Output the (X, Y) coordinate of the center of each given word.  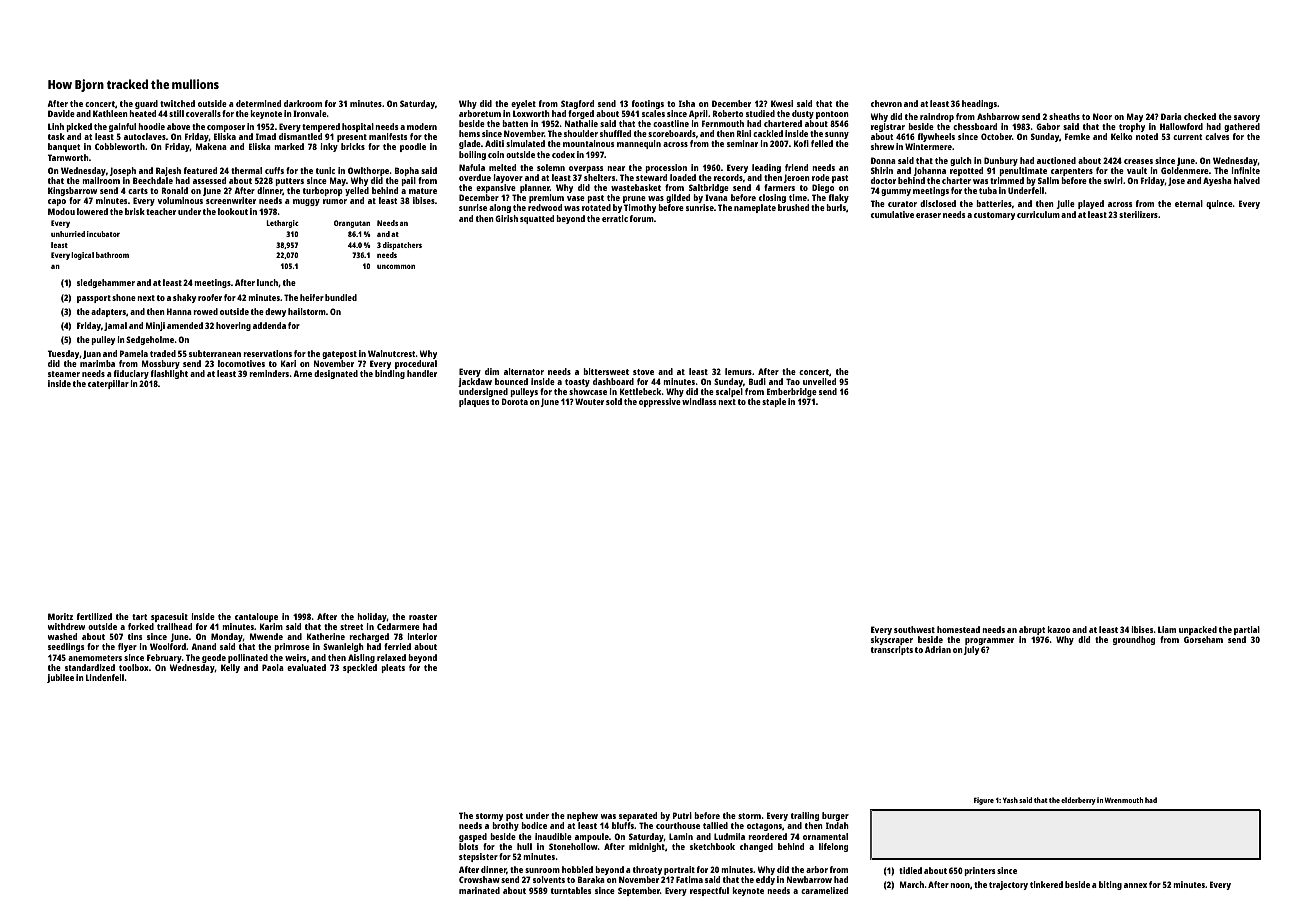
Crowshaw (479, 879)
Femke (1077, 136)
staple (774, 402)
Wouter (589, 401)
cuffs (274, 170)
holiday (372, 617)
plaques (474, 402)
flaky (839, 198)
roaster (423, 617)
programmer (989, 641)
